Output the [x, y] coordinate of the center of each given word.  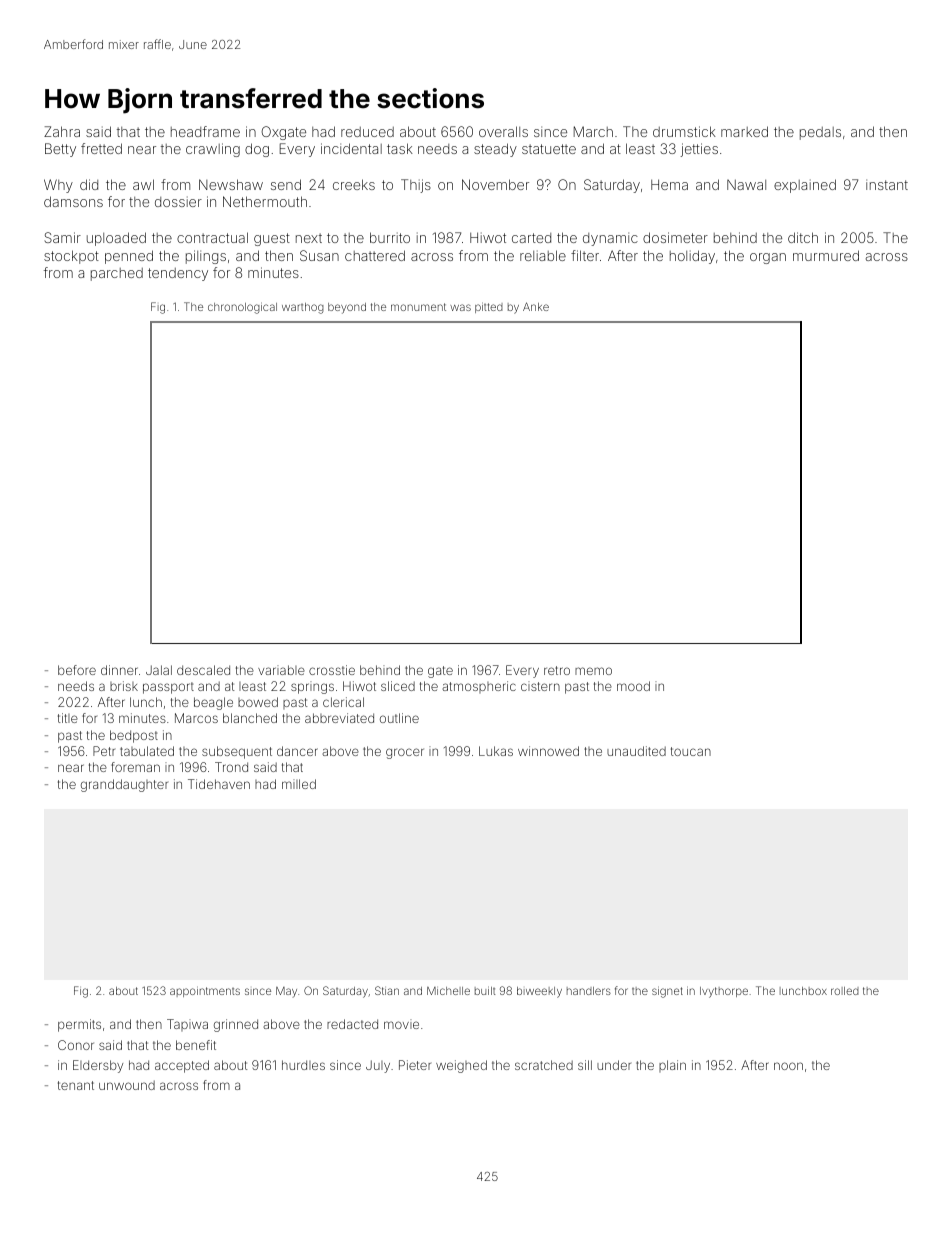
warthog [303, 308]
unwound [127, 1085]
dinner [119, 670]
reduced [367, 132]
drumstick [684, 131]
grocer [405, 753]
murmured [826, 255]
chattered [375, 255]
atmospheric [479, 687]
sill [585, 1065]
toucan [691, 751]
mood [633, 686]
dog [257, 150]
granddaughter [124, 785]
